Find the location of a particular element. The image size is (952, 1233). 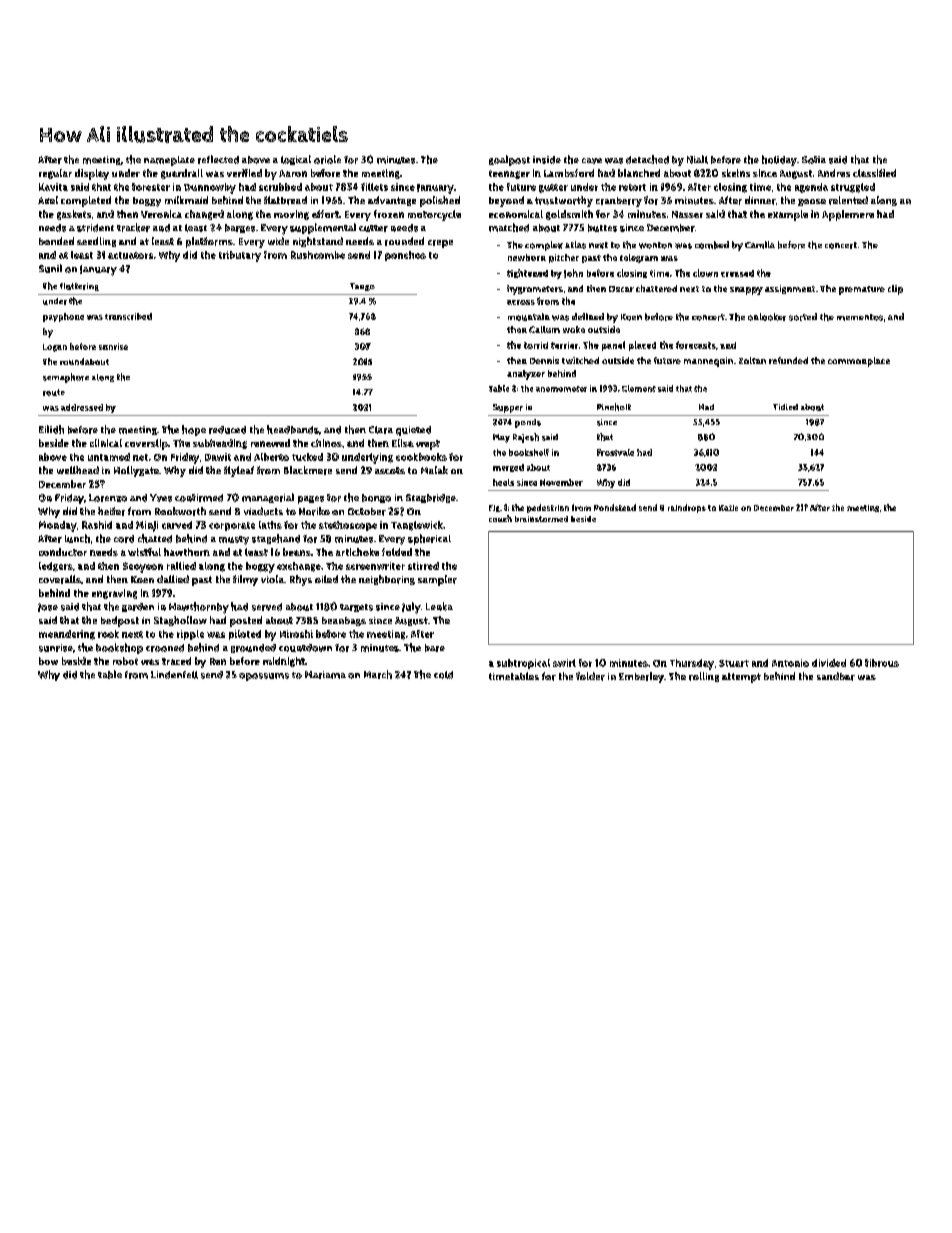

heels is located at coordinates (503, 482).
